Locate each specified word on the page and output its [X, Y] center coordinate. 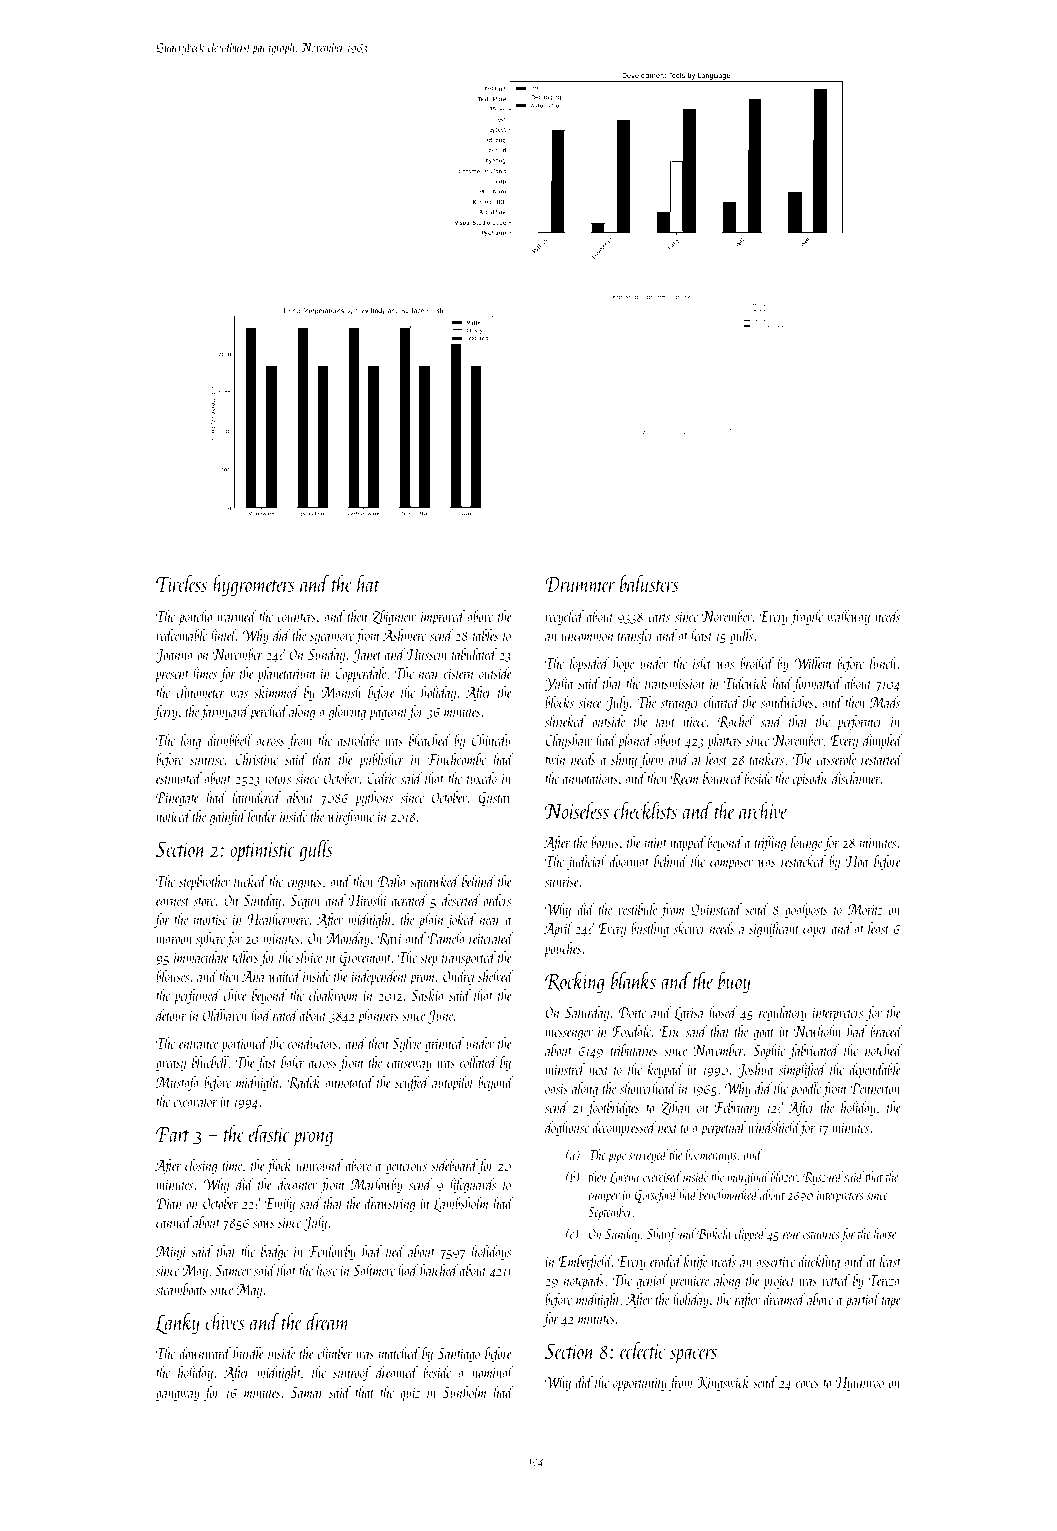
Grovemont [366, 959]
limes [205, 673]
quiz [410, 1395]
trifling [770, 843]
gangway [178, 1396]
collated [478, 1062]
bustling [650, 929]
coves [807, 1384]
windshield [774, 1128]
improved [443, 617]
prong [313, 1139]
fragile [806, 617]
